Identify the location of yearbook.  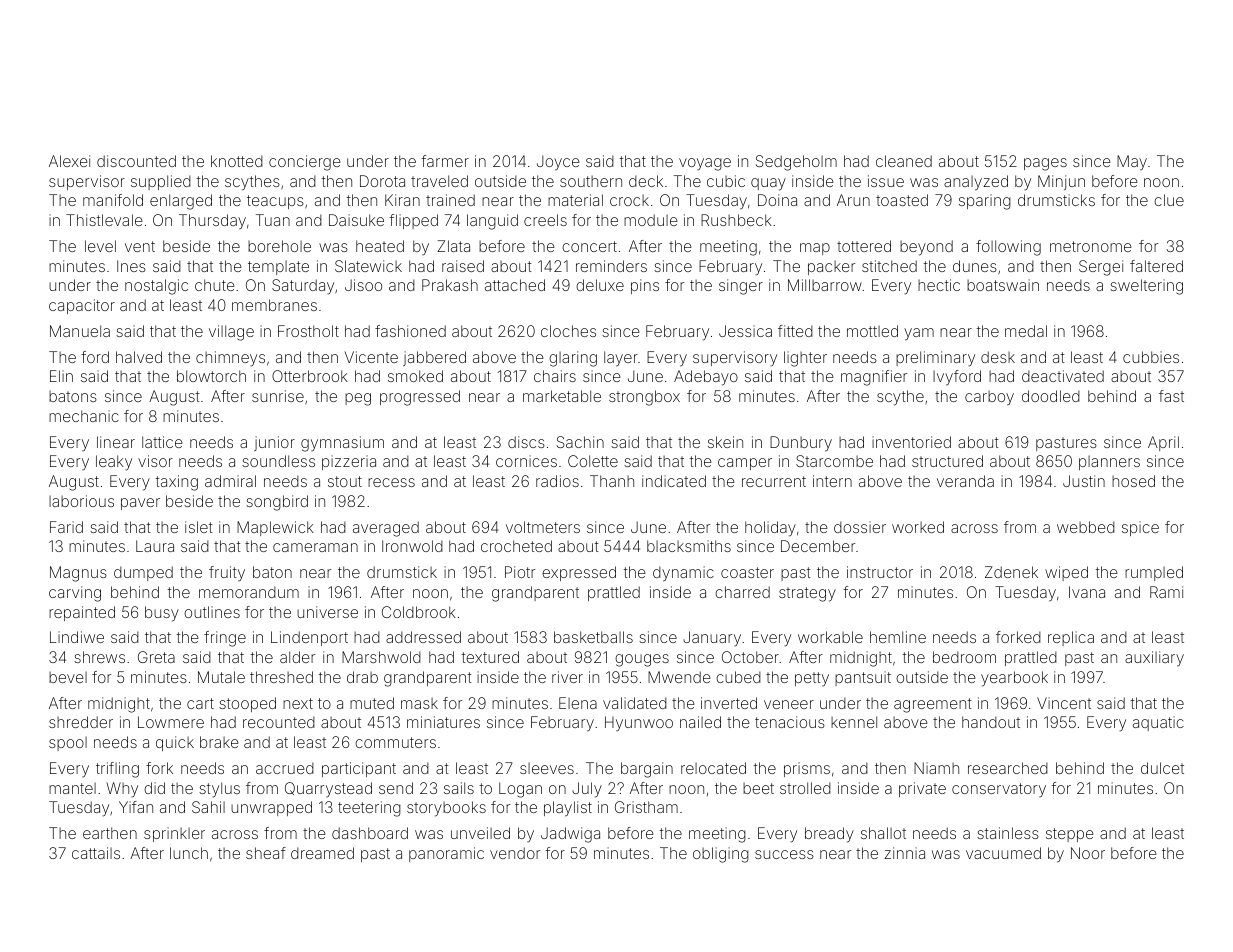
(1014, 679).
